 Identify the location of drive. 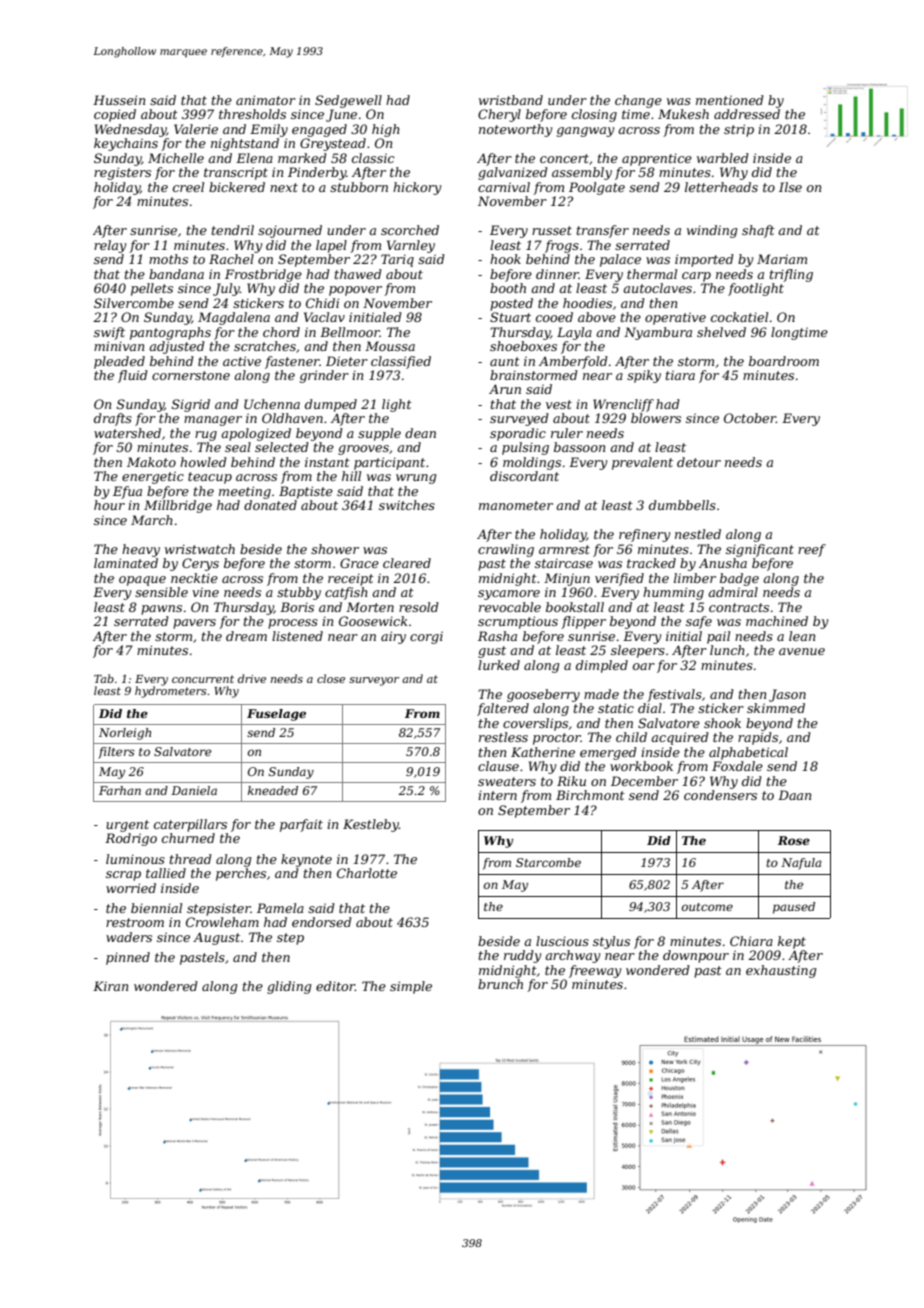
(252, 678).
